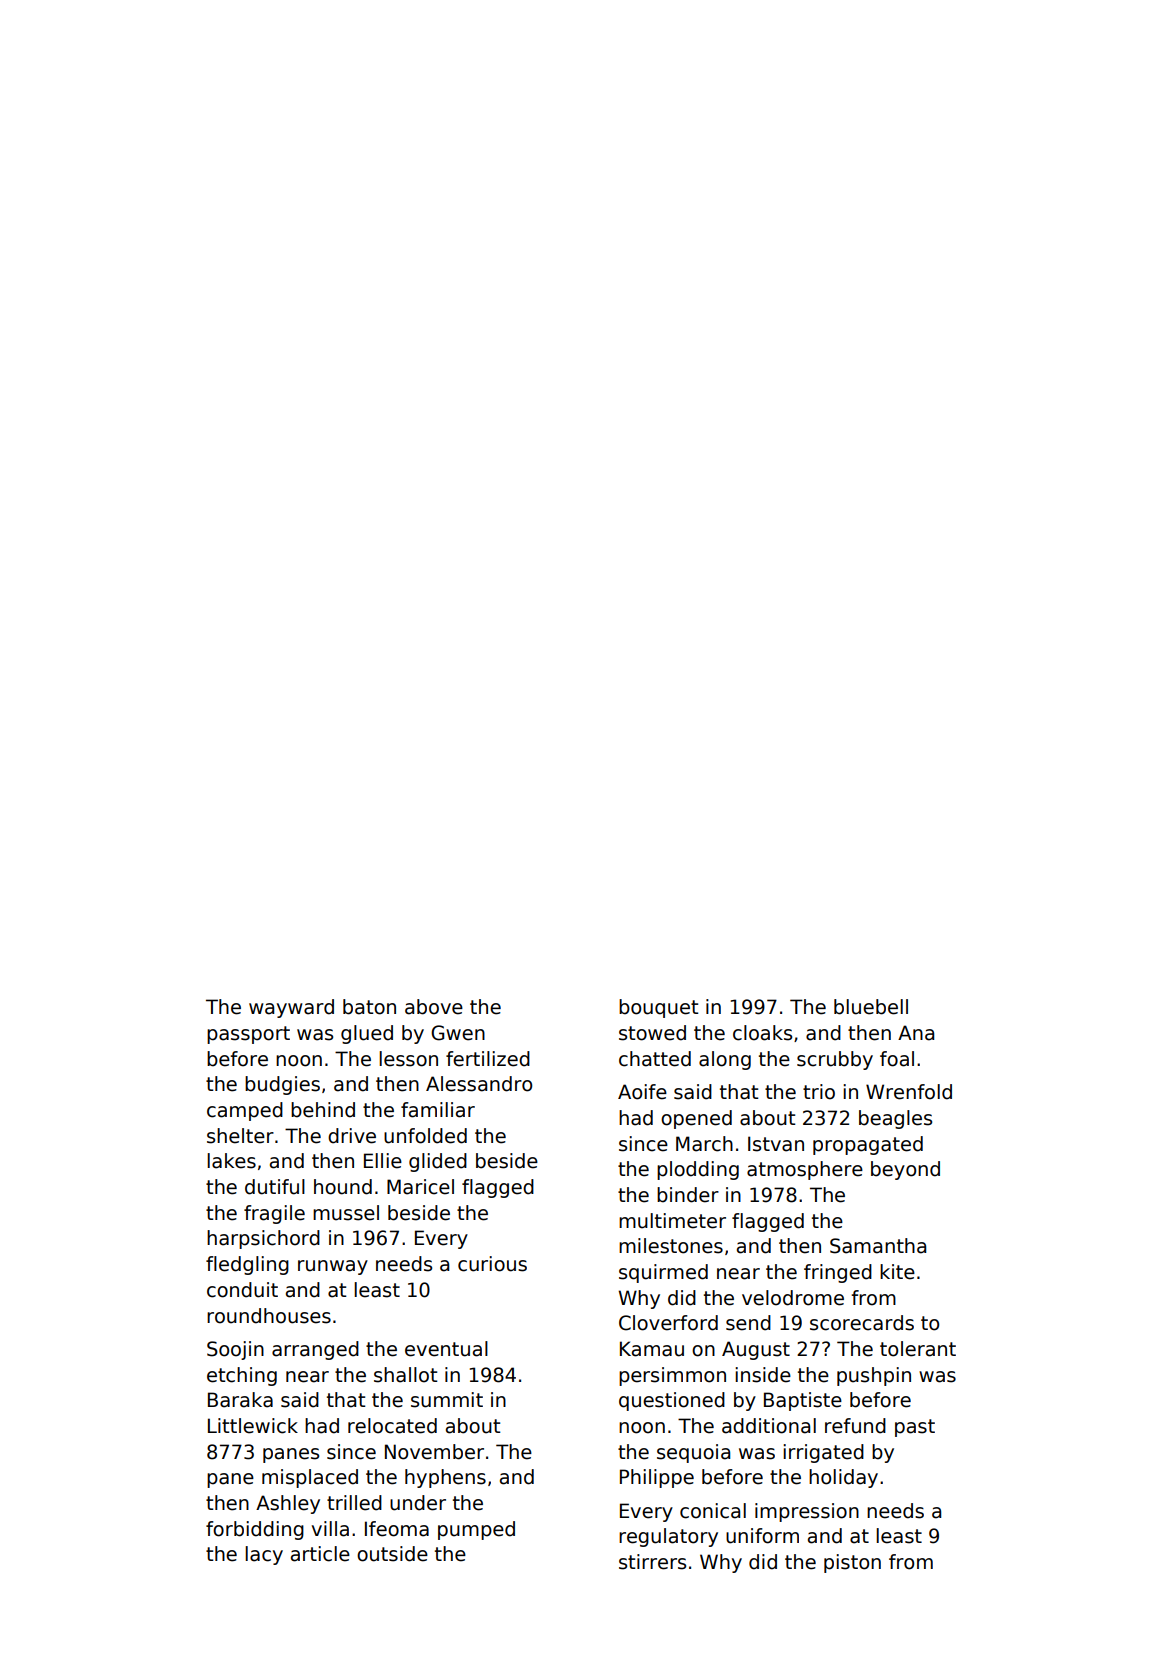 The width and height of the screenshot is (1165, 1654). Describe the element at coordinates (446, 1349) in the screenshot. I see `eventual` at that location.
